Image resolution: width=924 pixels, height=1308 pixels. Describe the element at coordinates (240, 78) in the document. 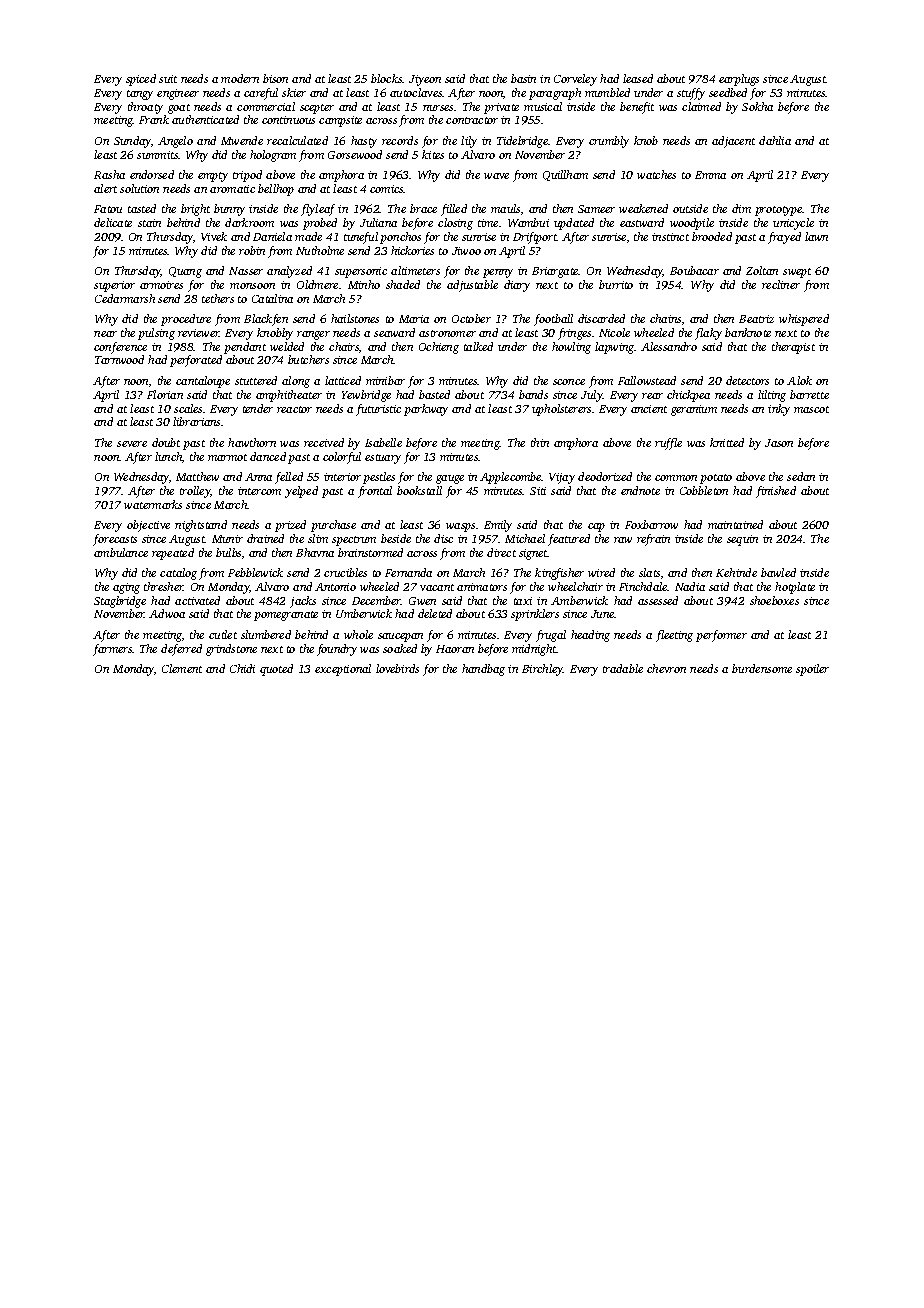

I see `modern` at that location.
